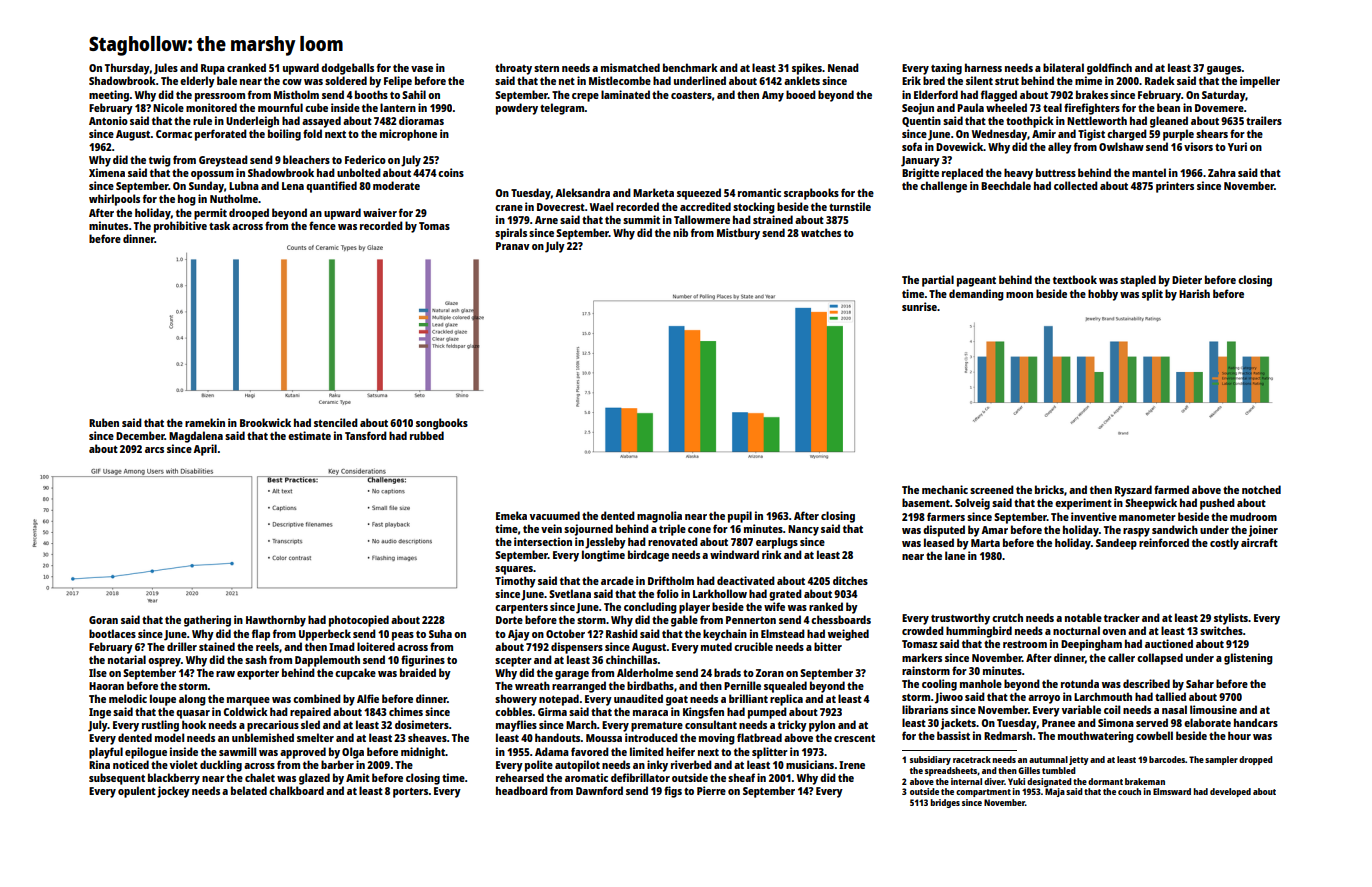 The height and width of the page is (887, 1372). What do you see at coordinates (770, 673) in the page?
I see `Zoran` at bounding box center [770, 673].
